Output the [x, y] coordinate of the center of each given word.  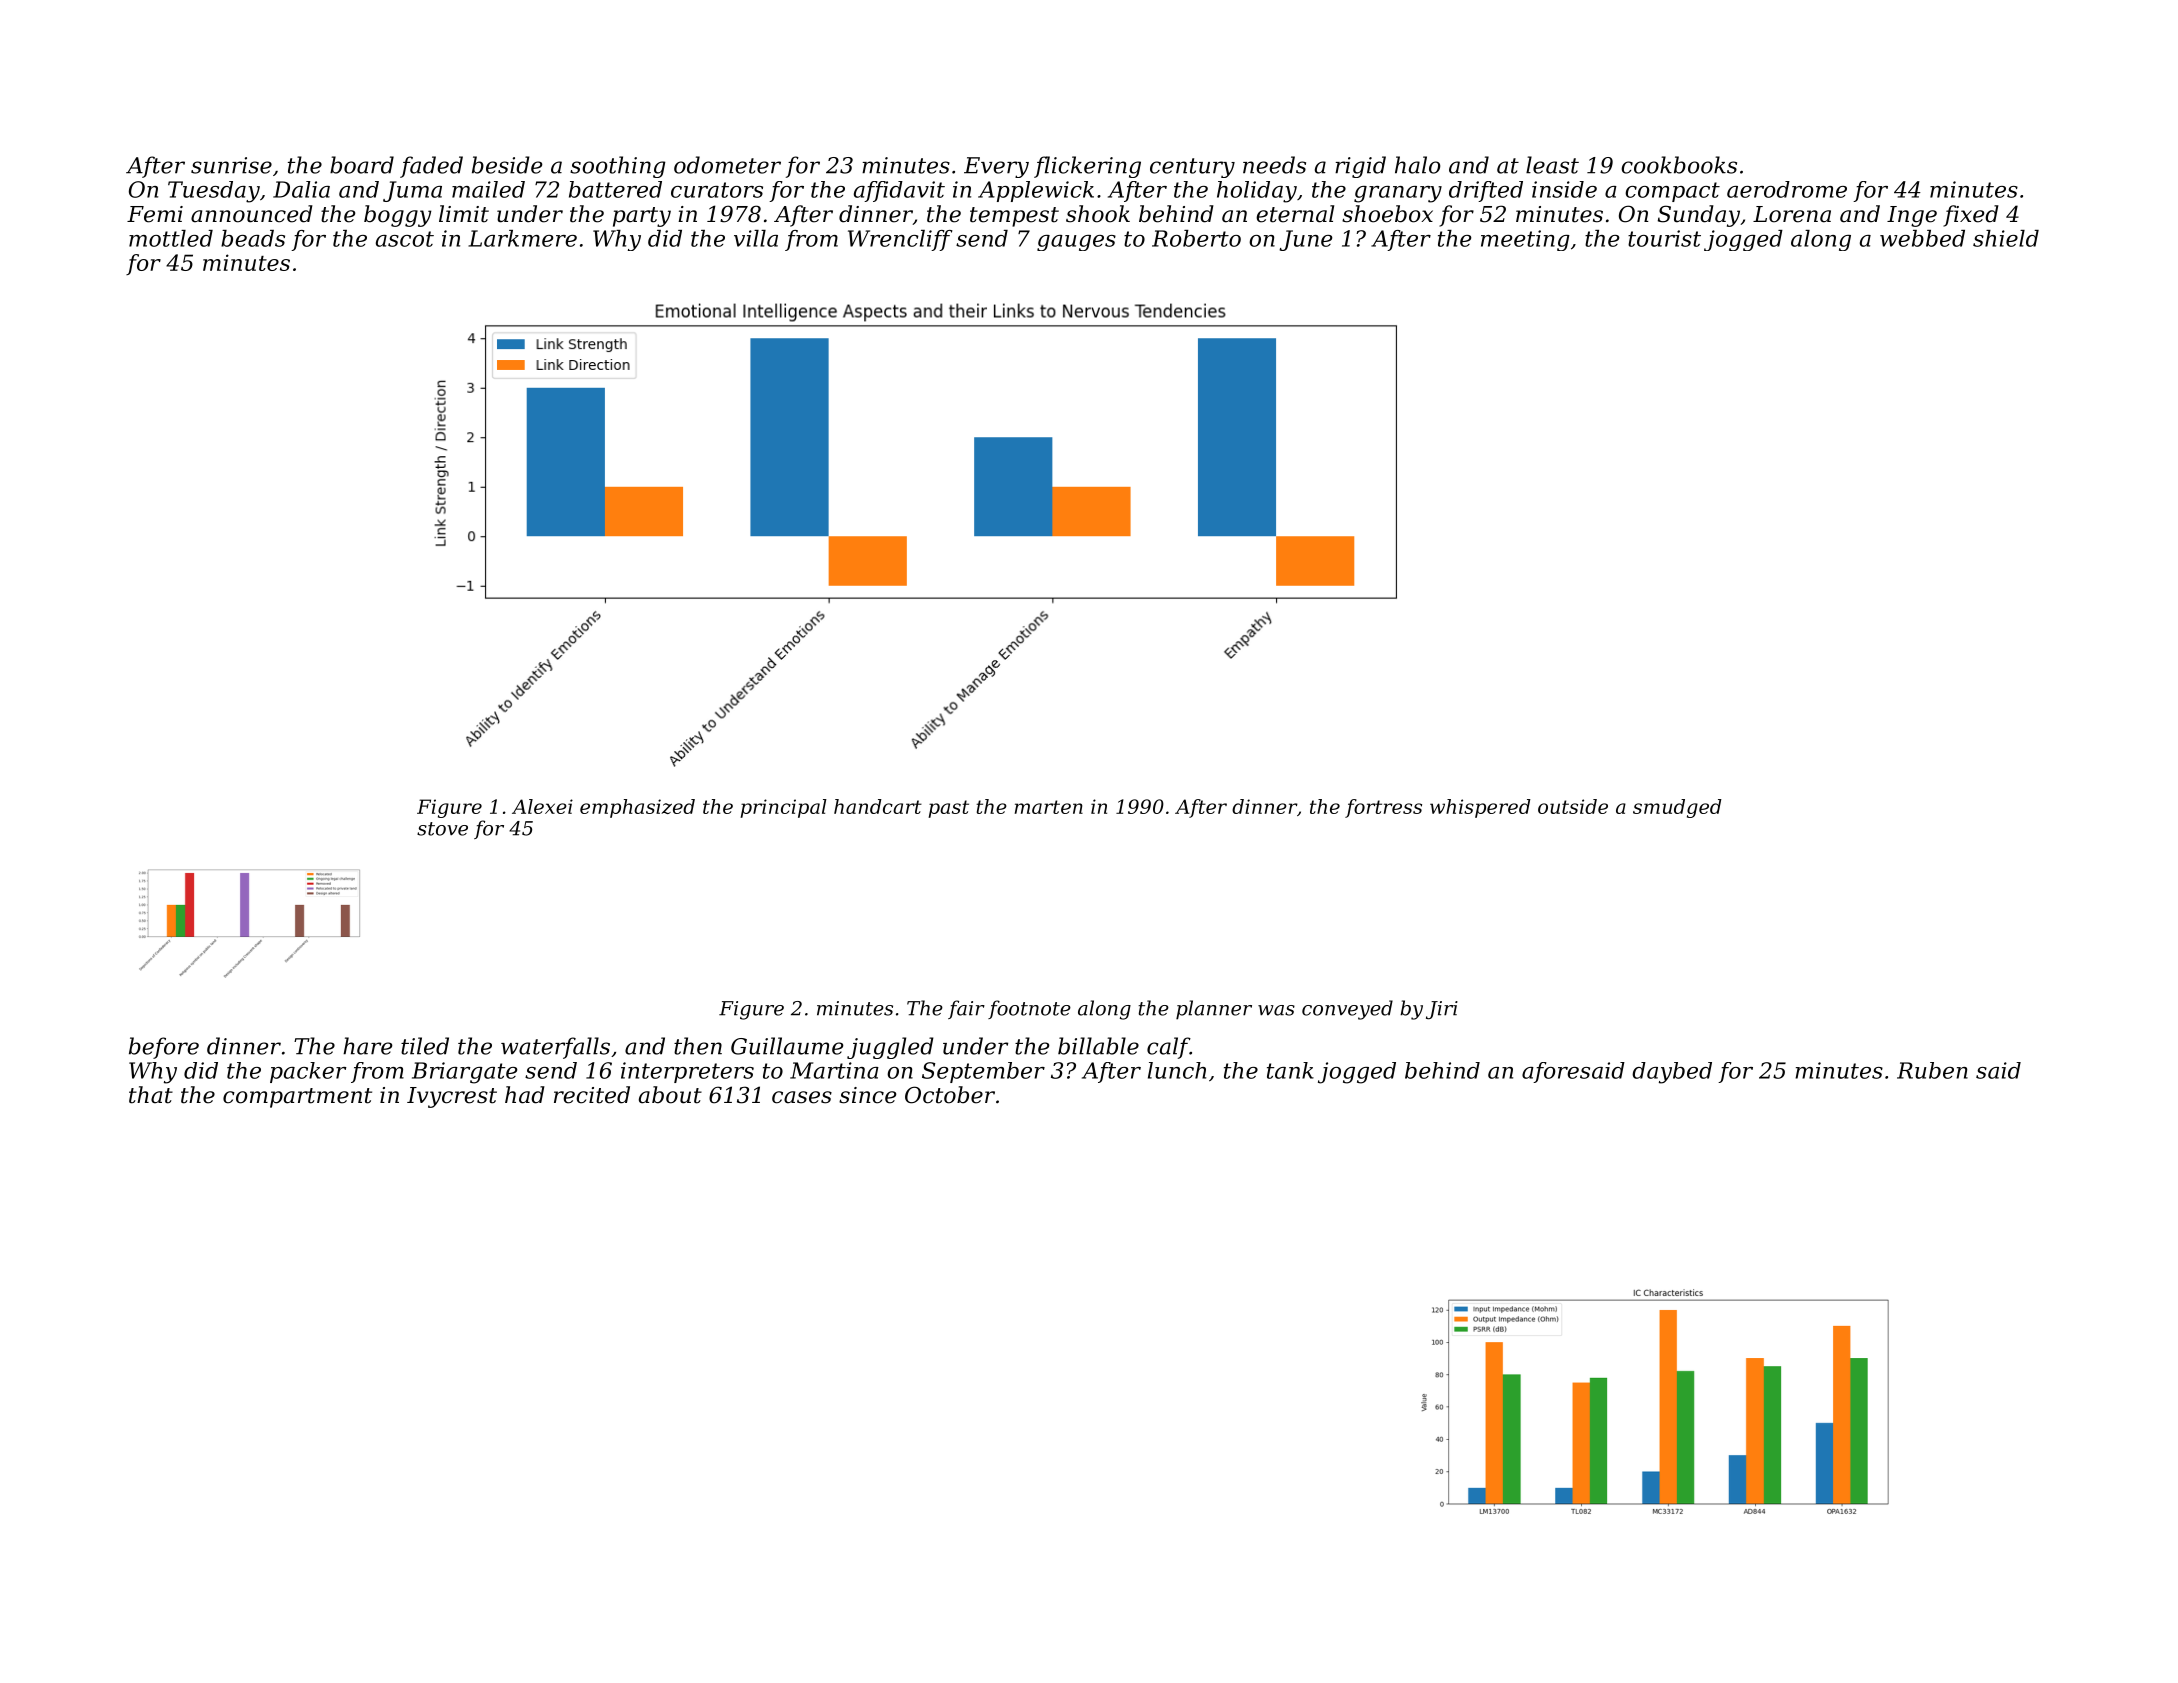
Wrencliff [900, 240]
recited [592, 1095]
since [867, 1095]
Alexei [542, 806]
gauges [1076, 243]
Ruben [1932, 1070]
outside [1573, 806]
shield [2006, 238]
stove [442, 829]
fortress [1383, 808]
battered [615, 189]
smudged [1677, 808]
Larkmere [522, 238]
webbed [1922, 238]
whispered [1480, 808]
